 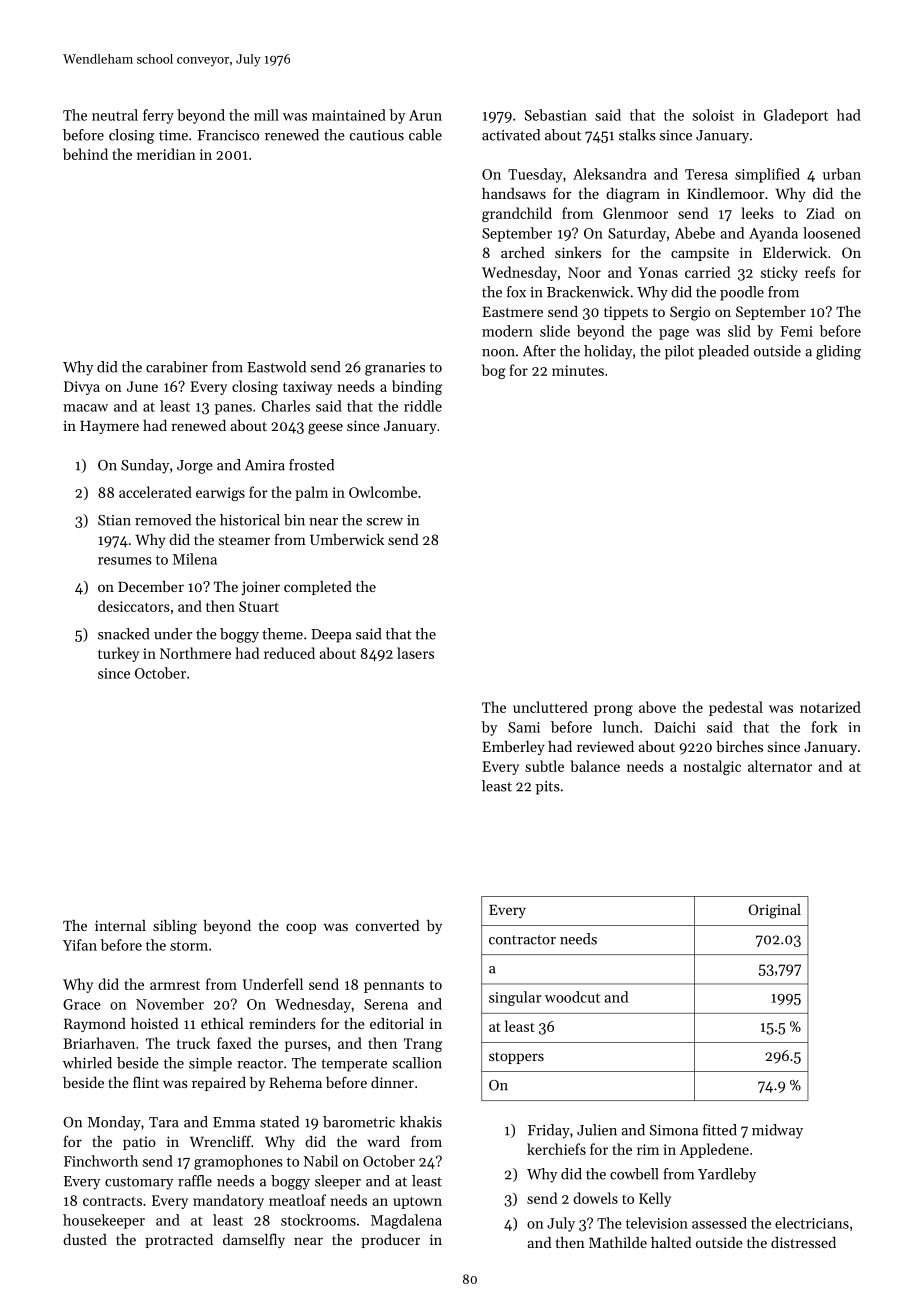 What do you see at coordinates (158, 116) in the document?
I see `ferry` at bounding box center [158, 116].
